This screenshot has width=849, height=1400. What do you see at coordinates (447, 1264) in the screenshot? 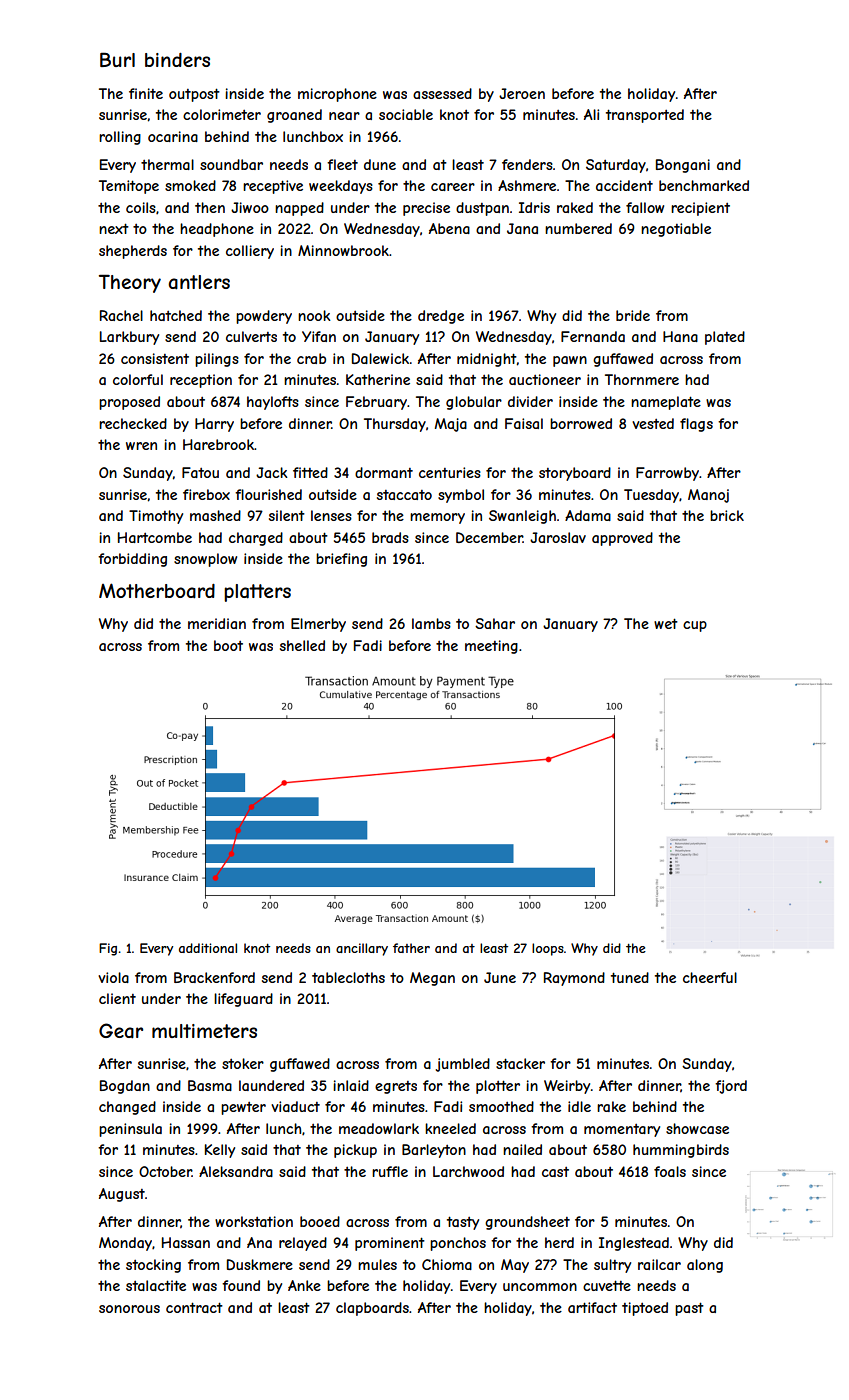
I see `Chioma` at bounding box center [447, 1264].
